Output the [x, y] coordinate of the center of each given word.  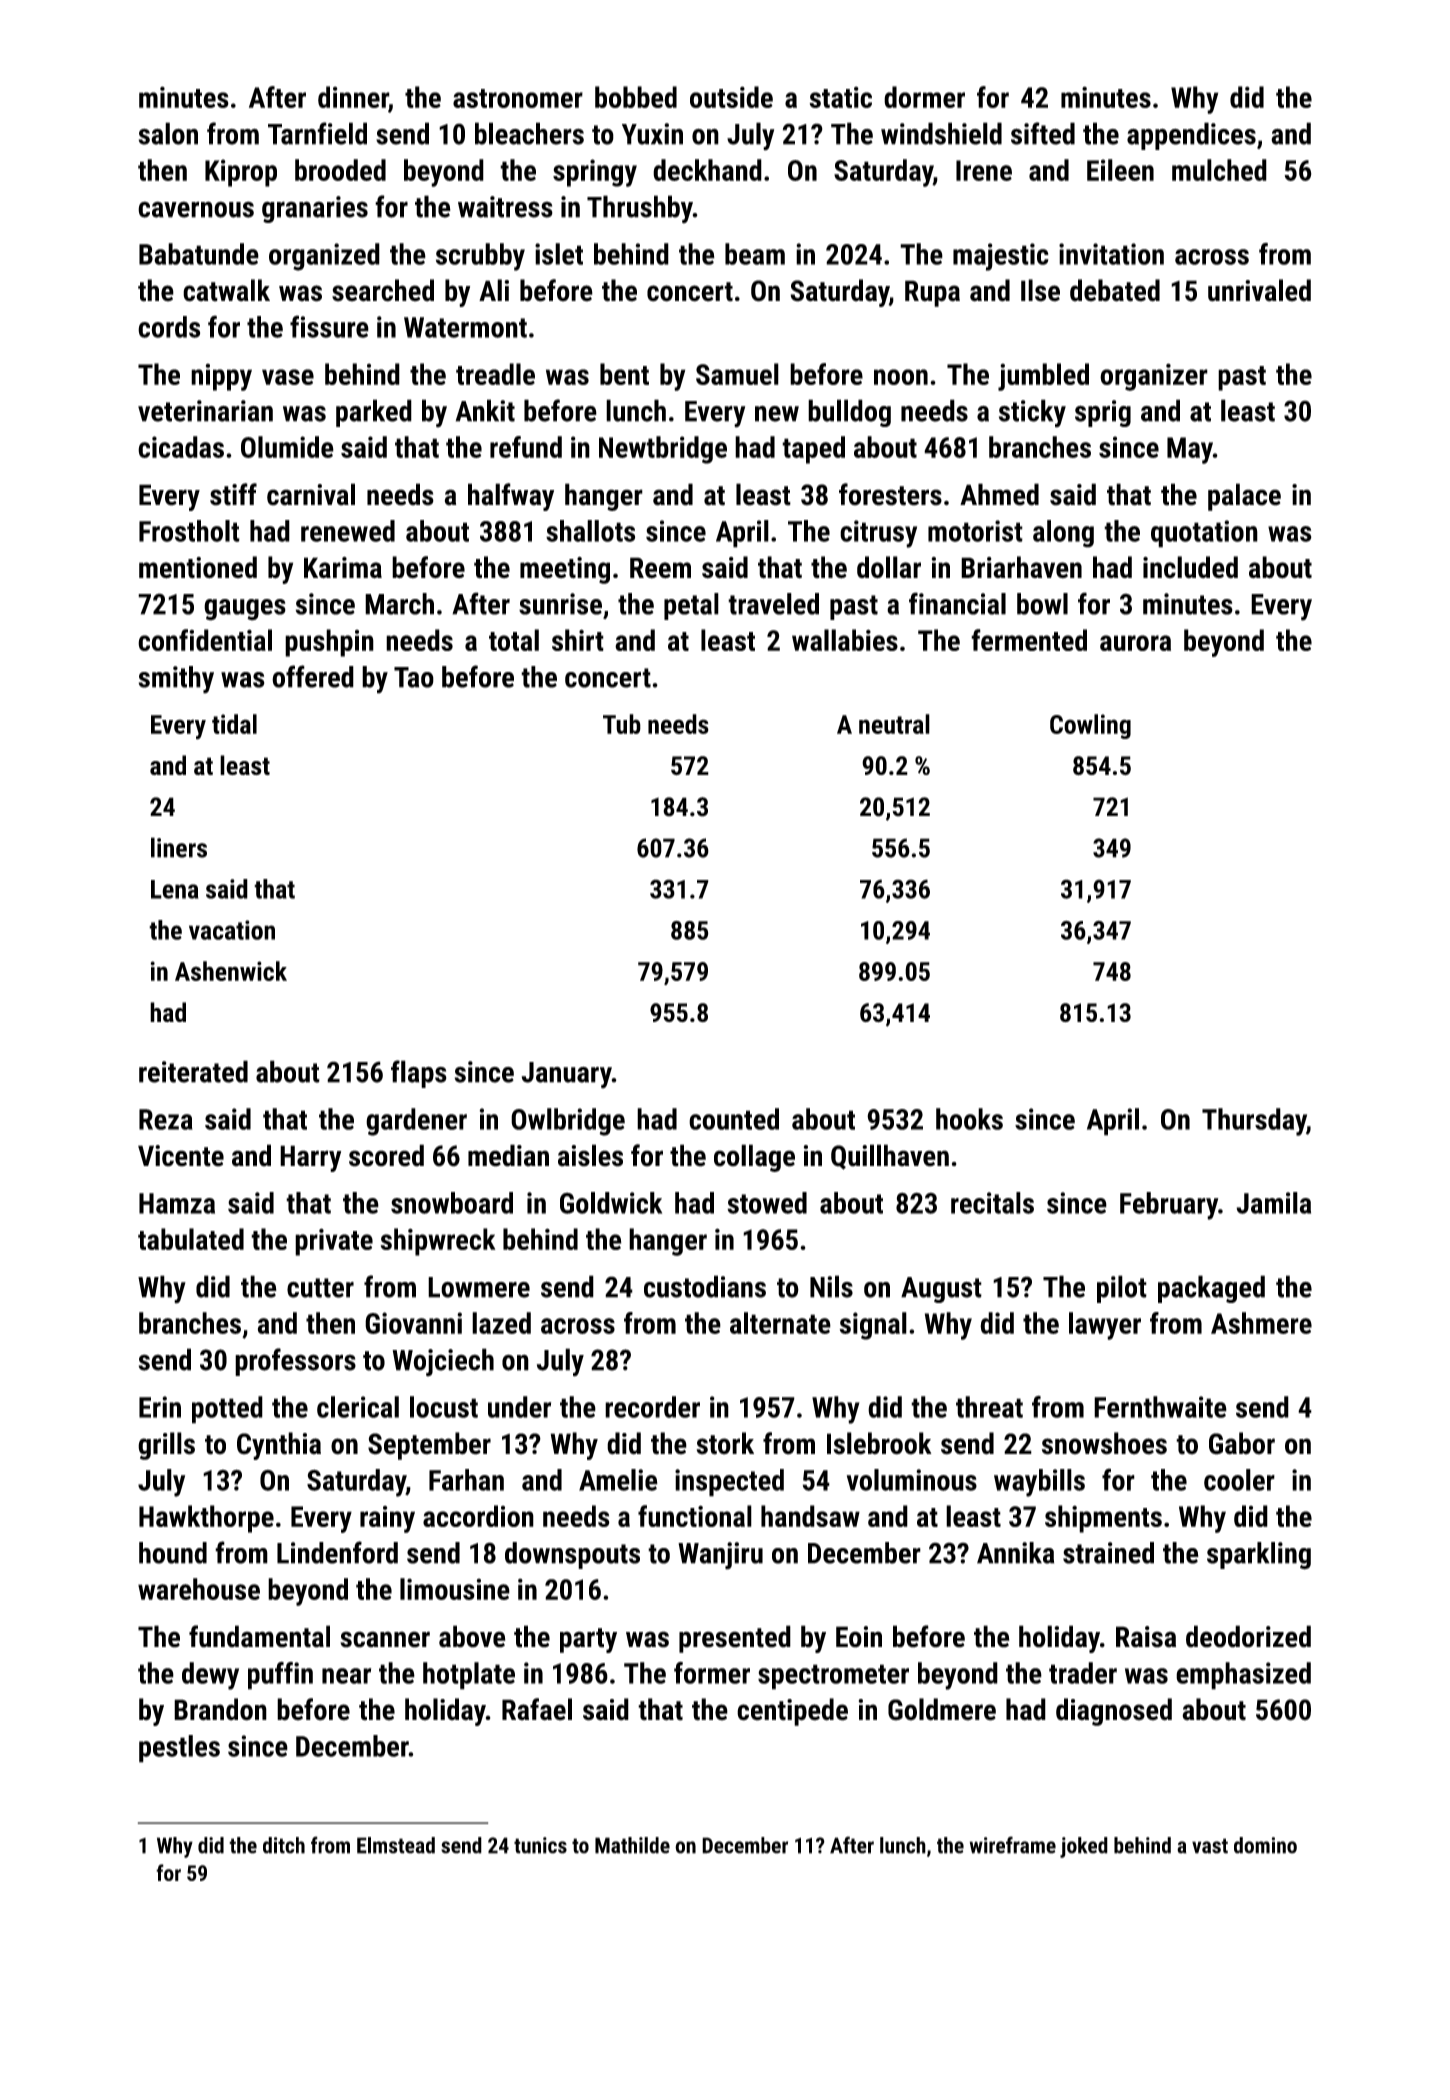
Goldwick [611, 1203]
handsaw [810, 1516]
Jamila [1273, 1203]
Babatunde [199, 254]
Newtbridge [663, 450]
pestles [179, 1749]
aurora [1135, 643]
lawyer [1105, 1326]
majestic [1001, 257]
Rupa [932, 293]
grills [166, 1446]
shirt [578, 640]
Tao [414, 677]
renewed [348, 531]
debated [1115, 290]
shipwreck [438, 1242]
